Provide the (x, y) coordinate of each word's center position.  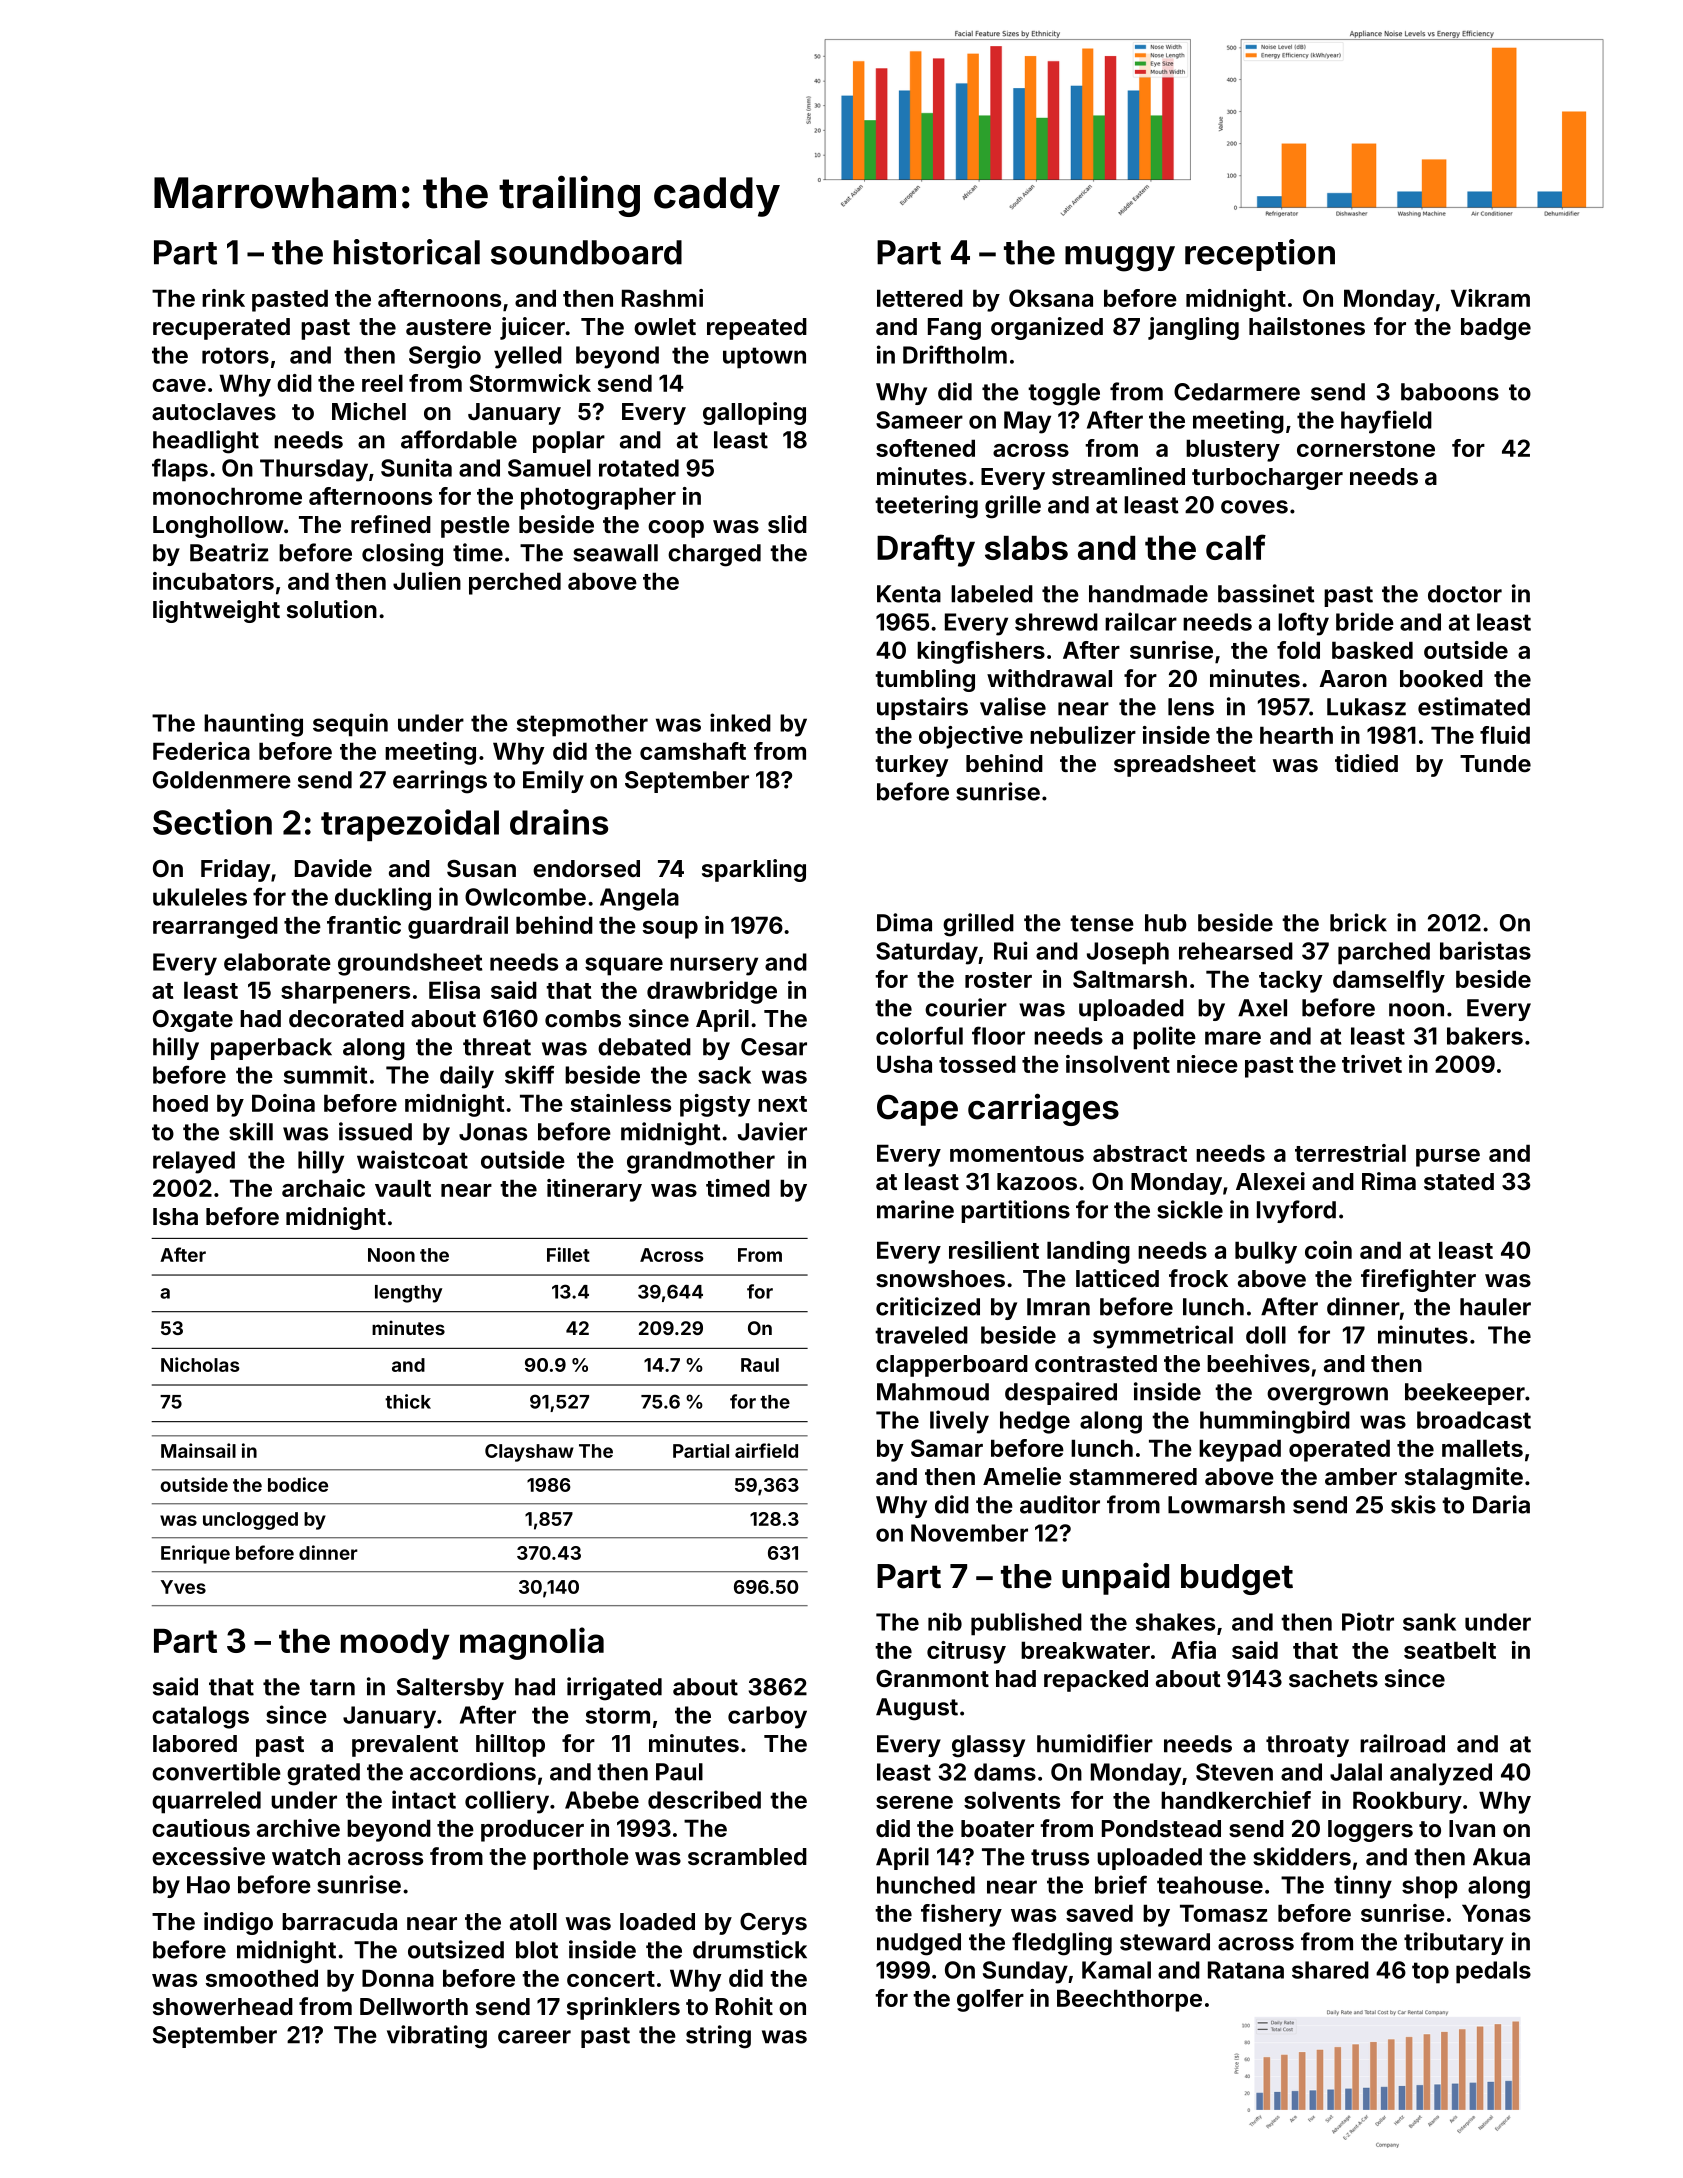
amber (1361, 1476)
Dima (904, 922)
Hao (208, 1885)
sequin (350, 725)
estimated (1474, 706)
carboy (767, 1717)
